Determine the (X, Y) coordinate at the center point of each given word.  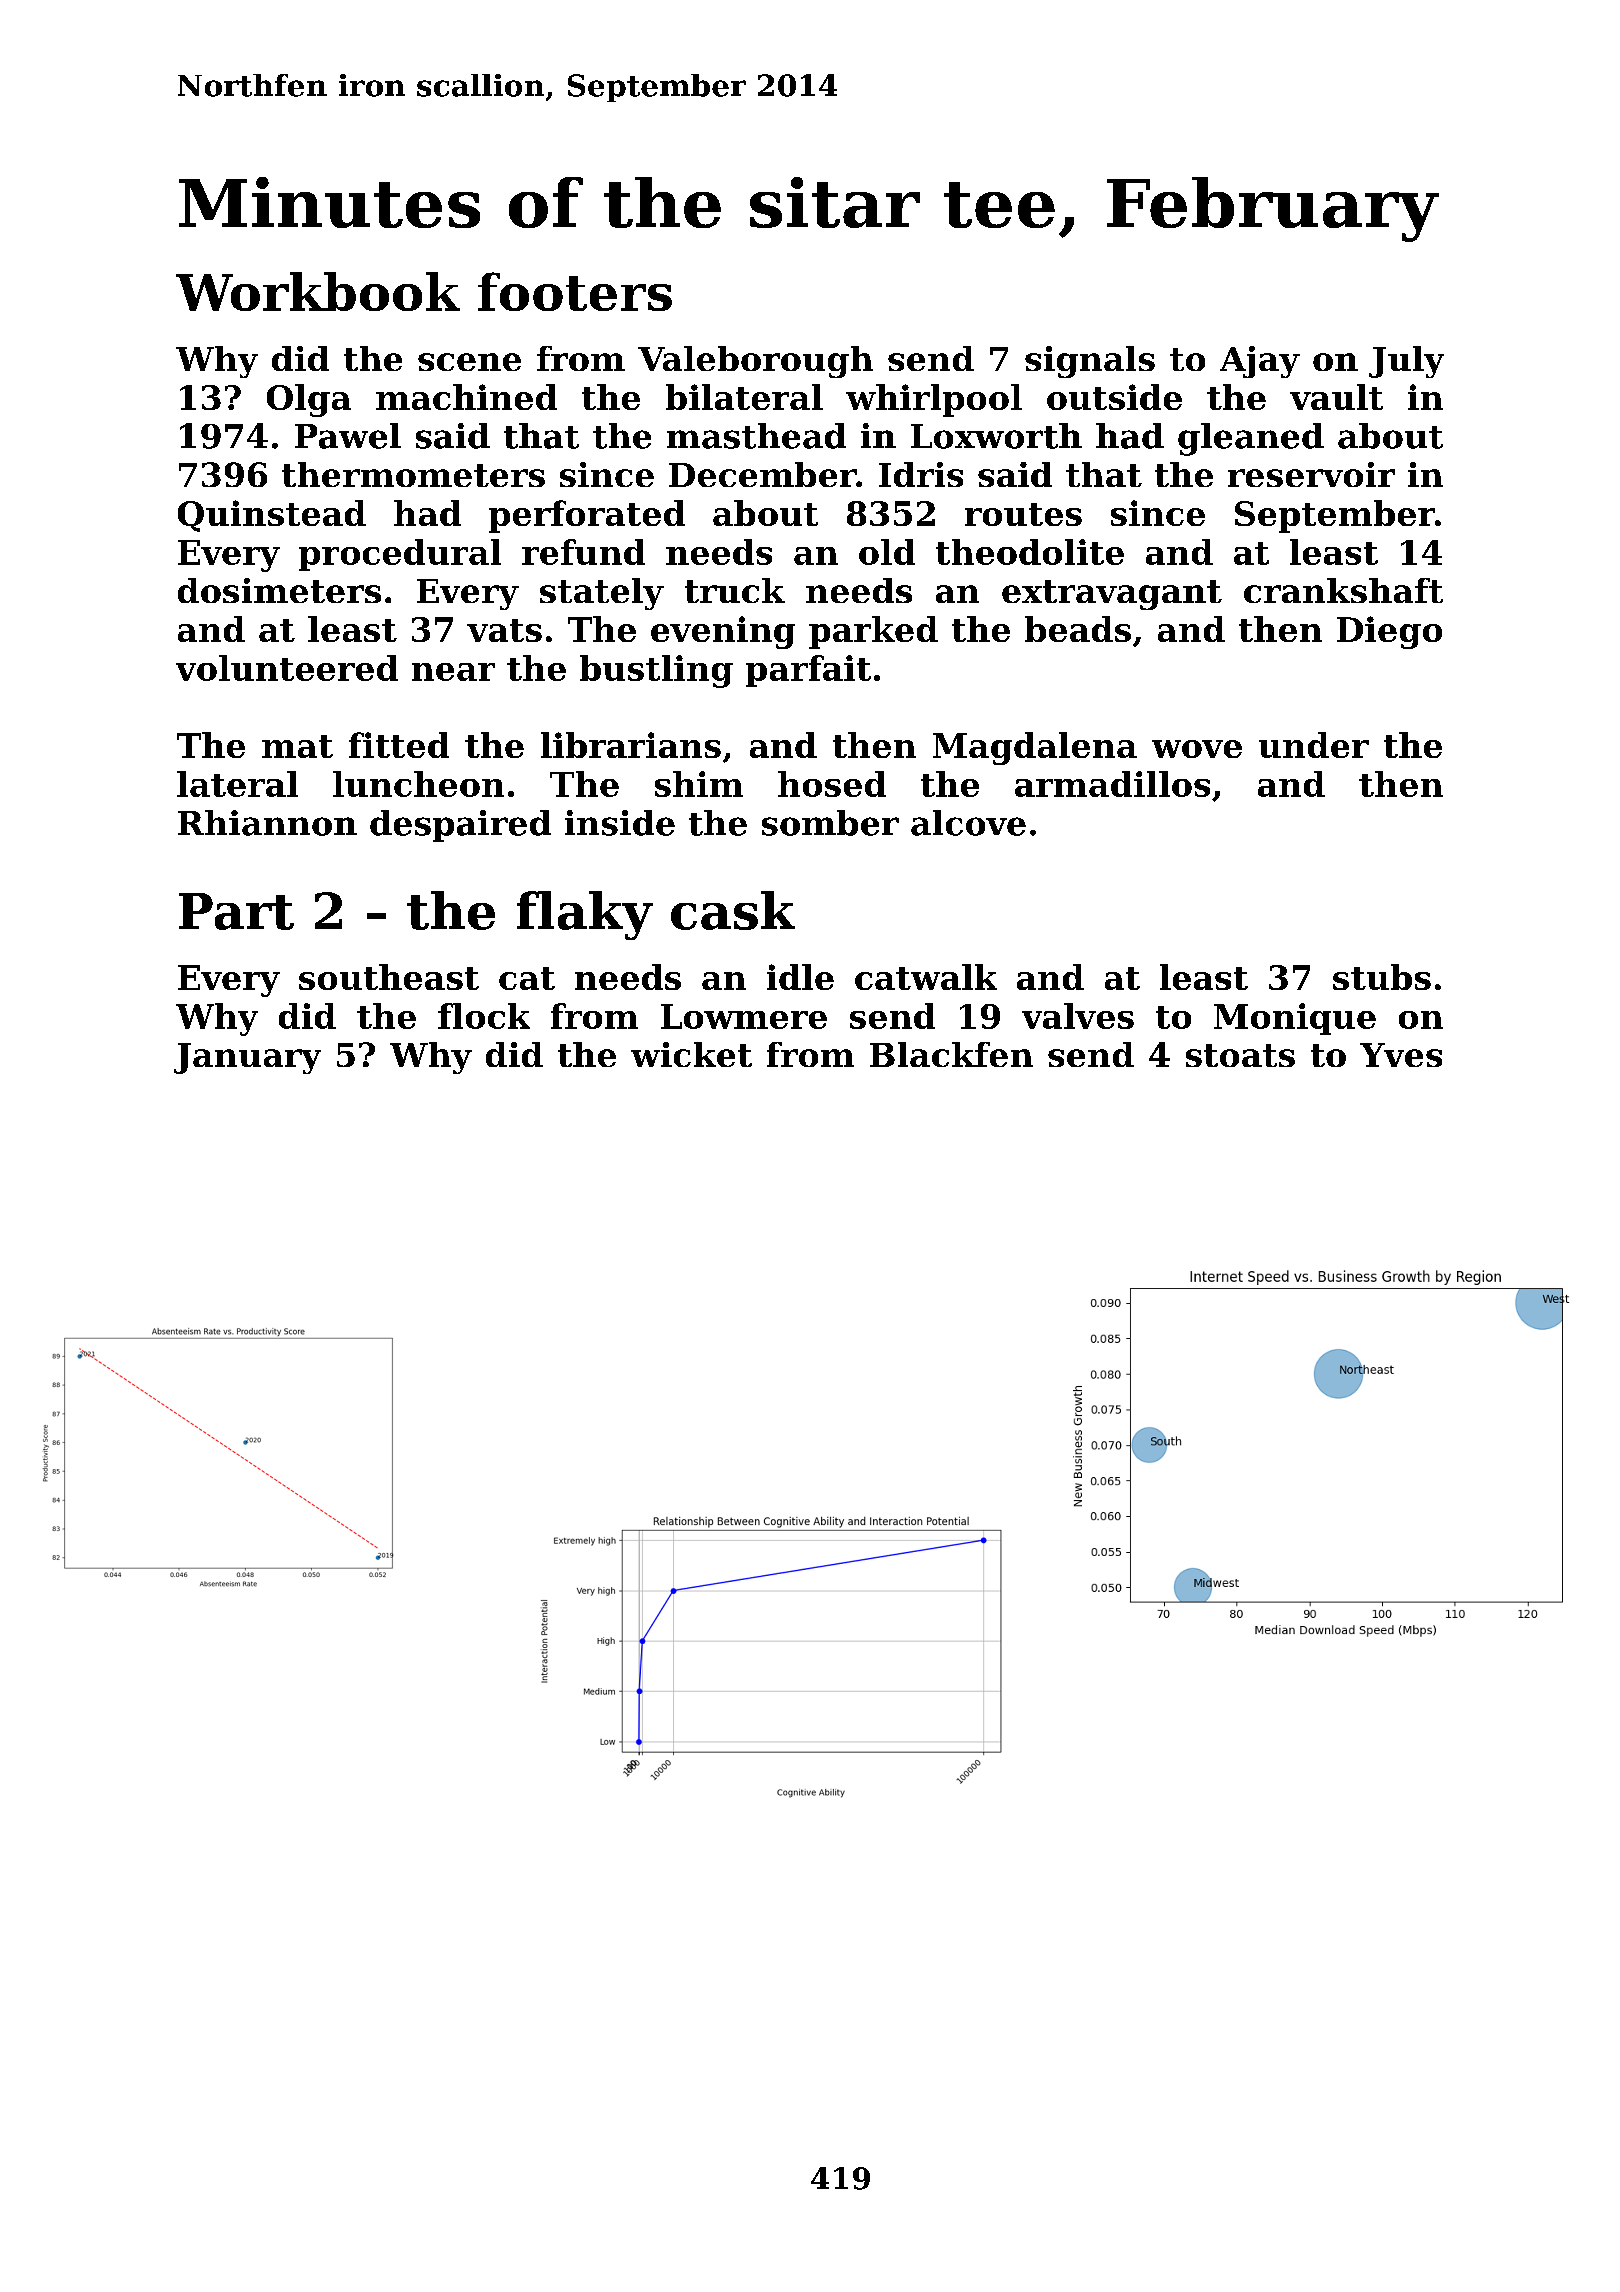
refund (583, 552)
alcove (968, 823)
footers (575, 291)
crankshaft (1343, 590)
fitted (399, 745)
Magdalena (1035, 748)
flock (484, 1016)
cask (733, 910)
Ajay (1260, 362)
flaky (585, 915)
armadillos (1112, 784)
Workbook (318, 291)
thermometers (413, 474)
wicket (691, 1054)
